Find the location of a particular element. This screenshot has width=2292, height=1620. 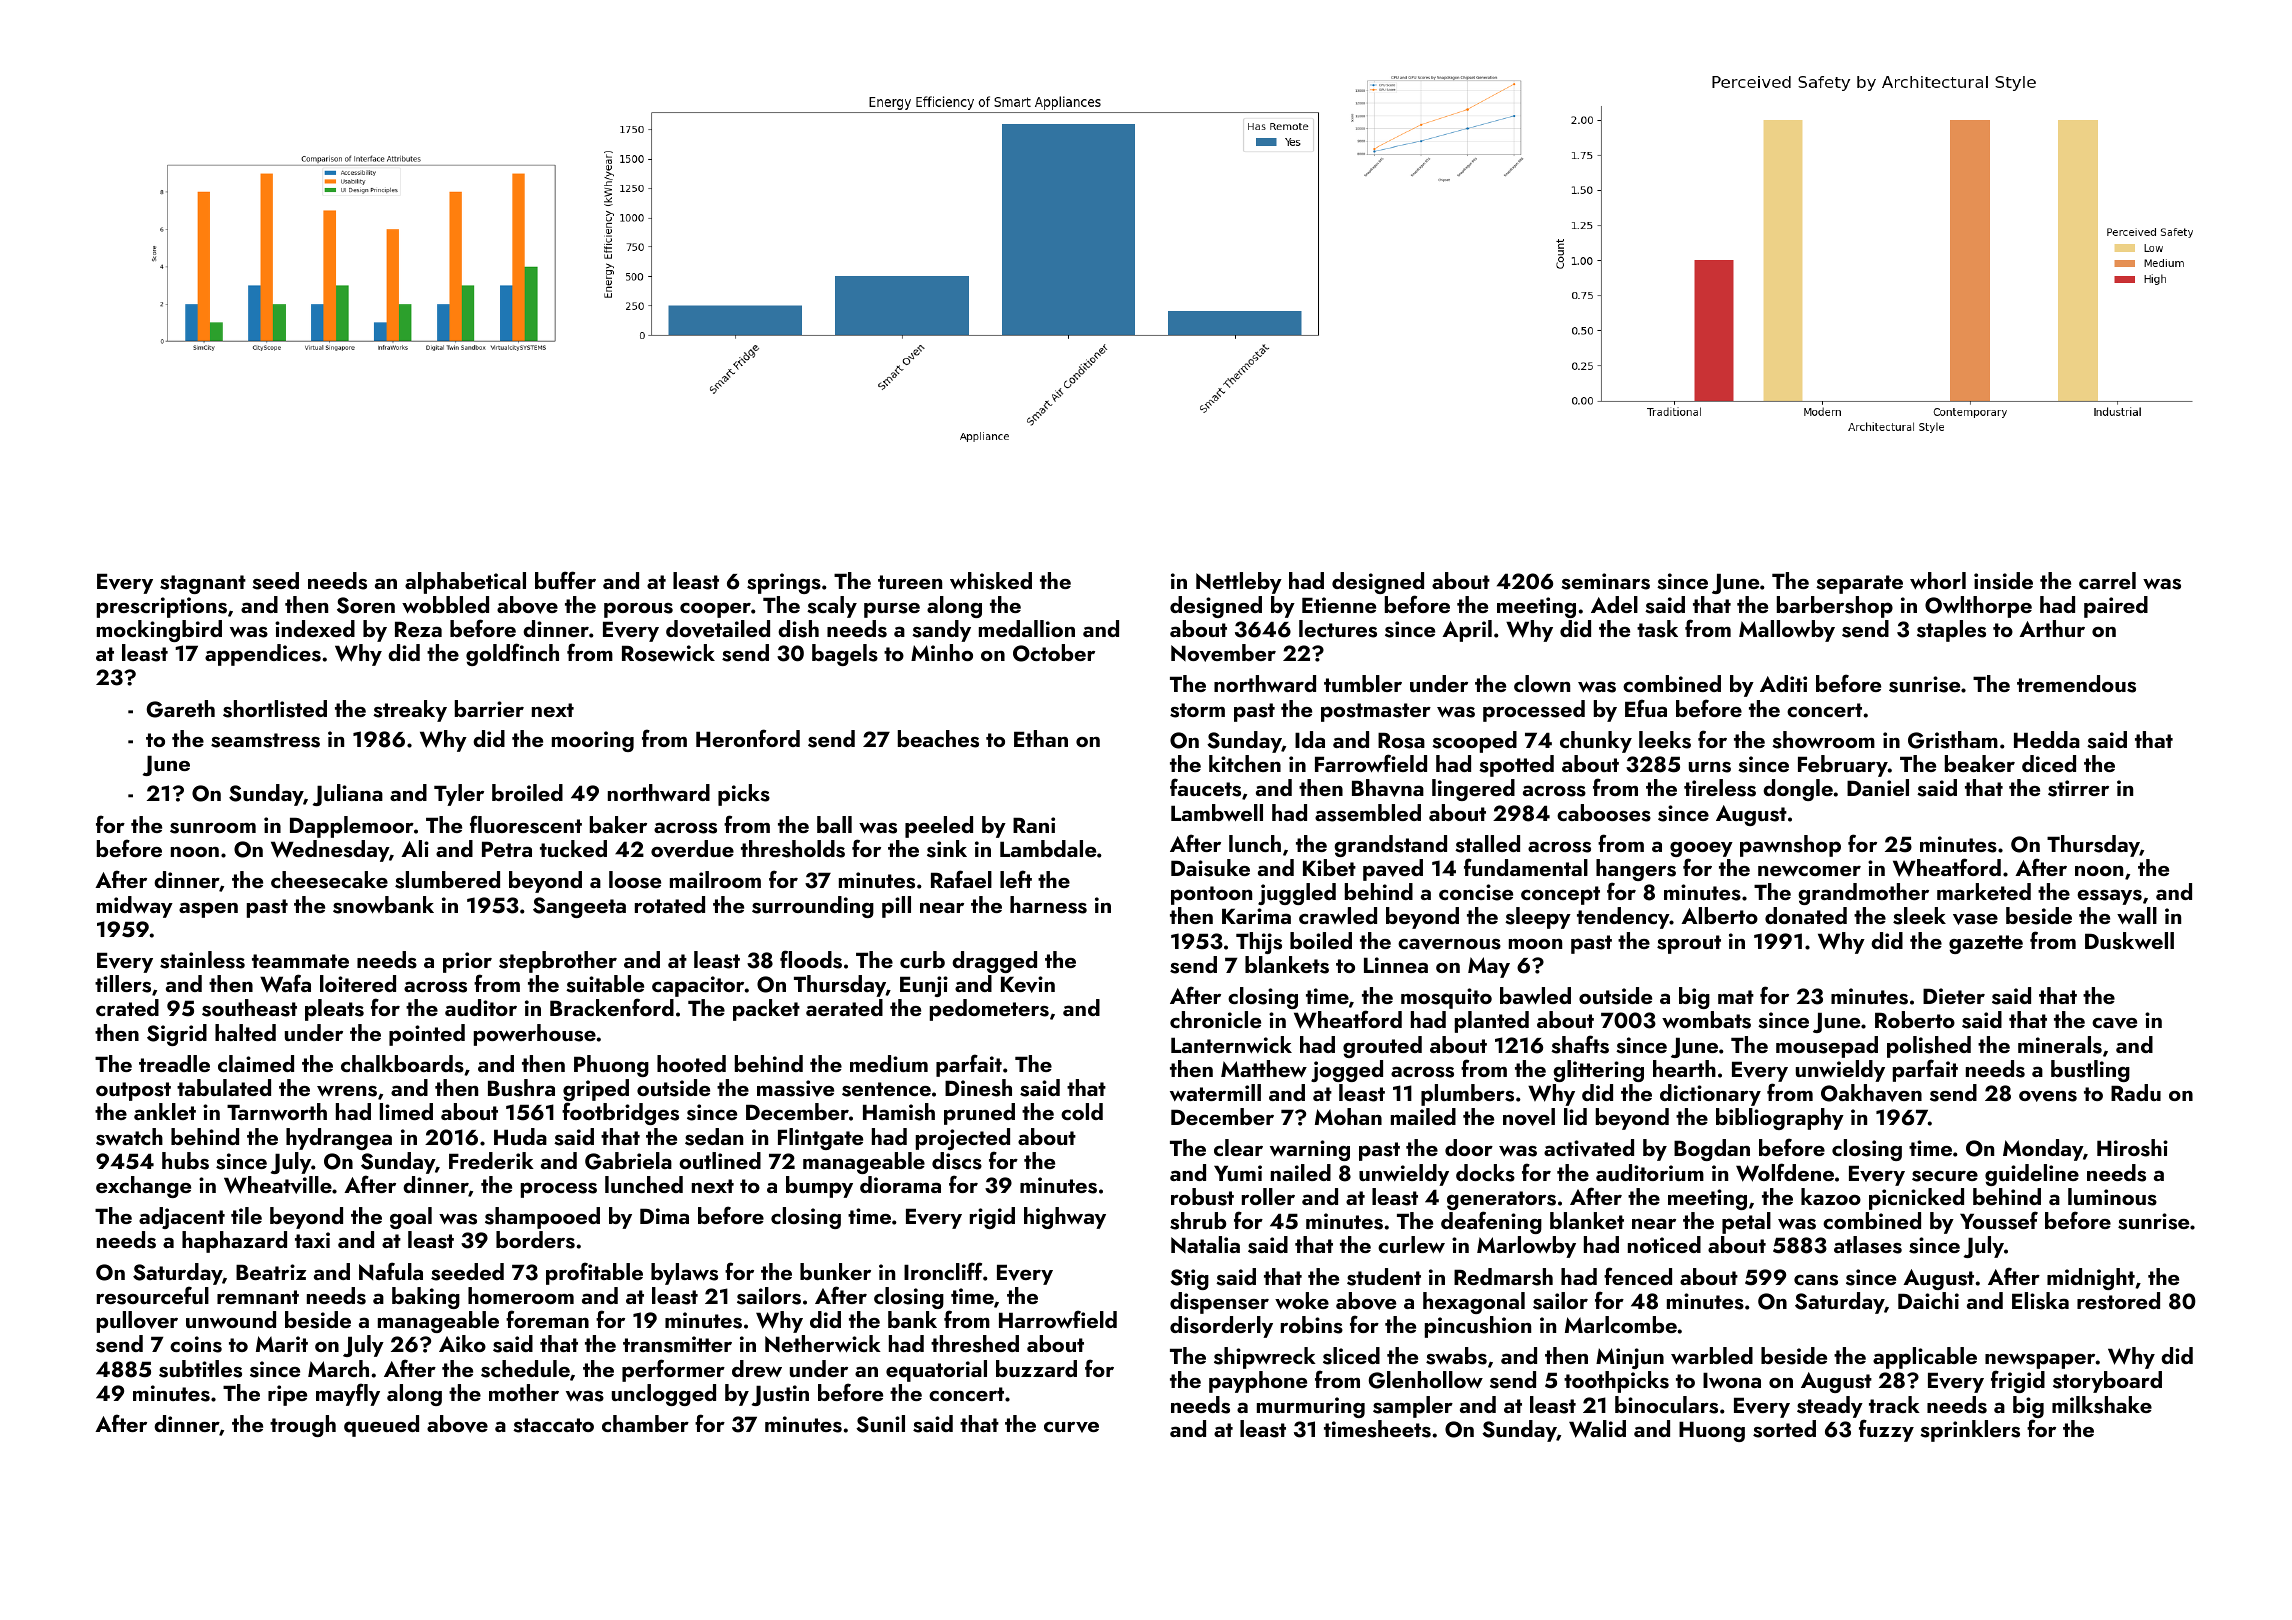

Kevin is located at coordinates (1028, 984).
